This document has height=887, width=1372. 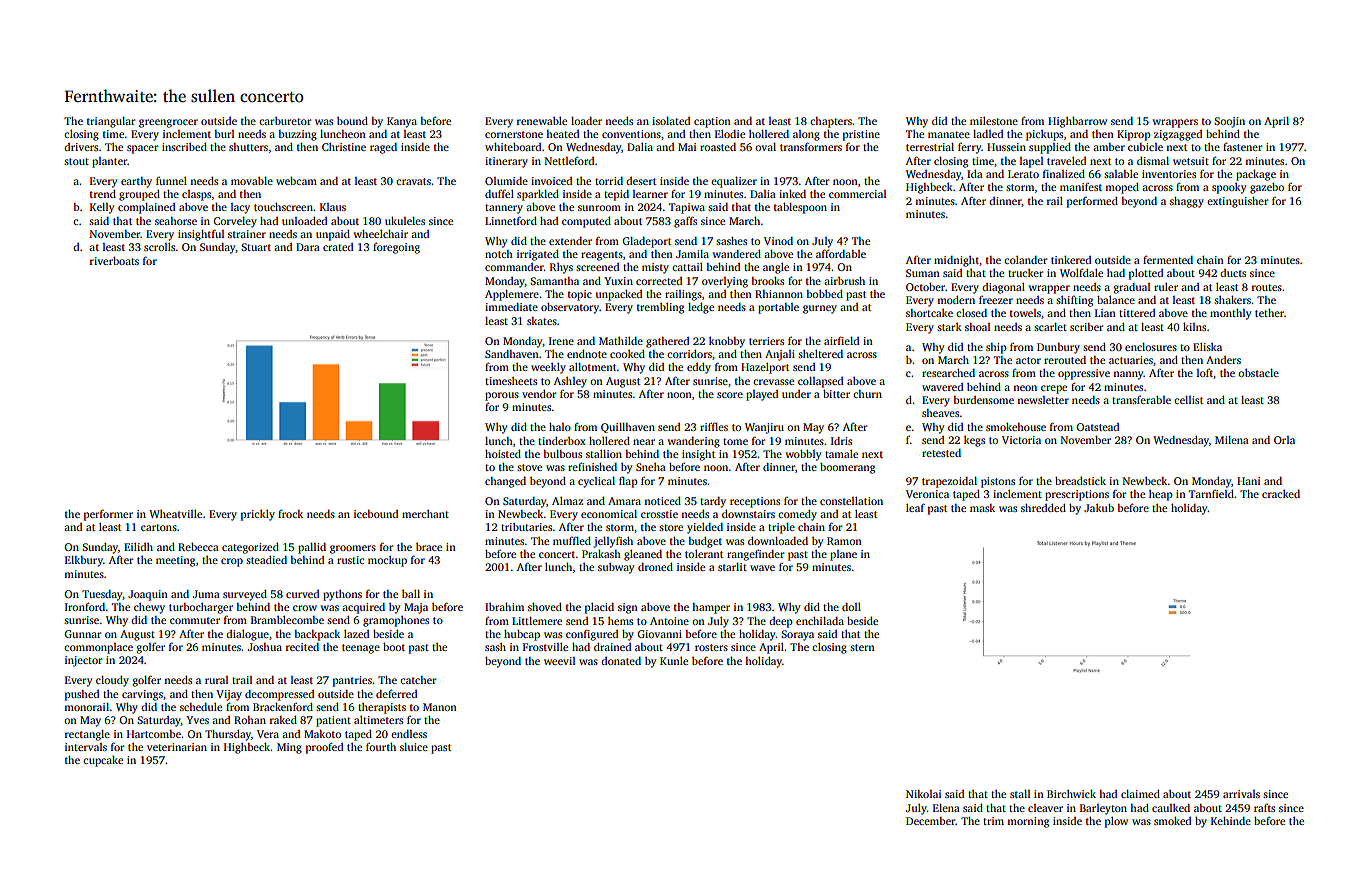 I want to click on supplied, so click(x=1050, y=148).
